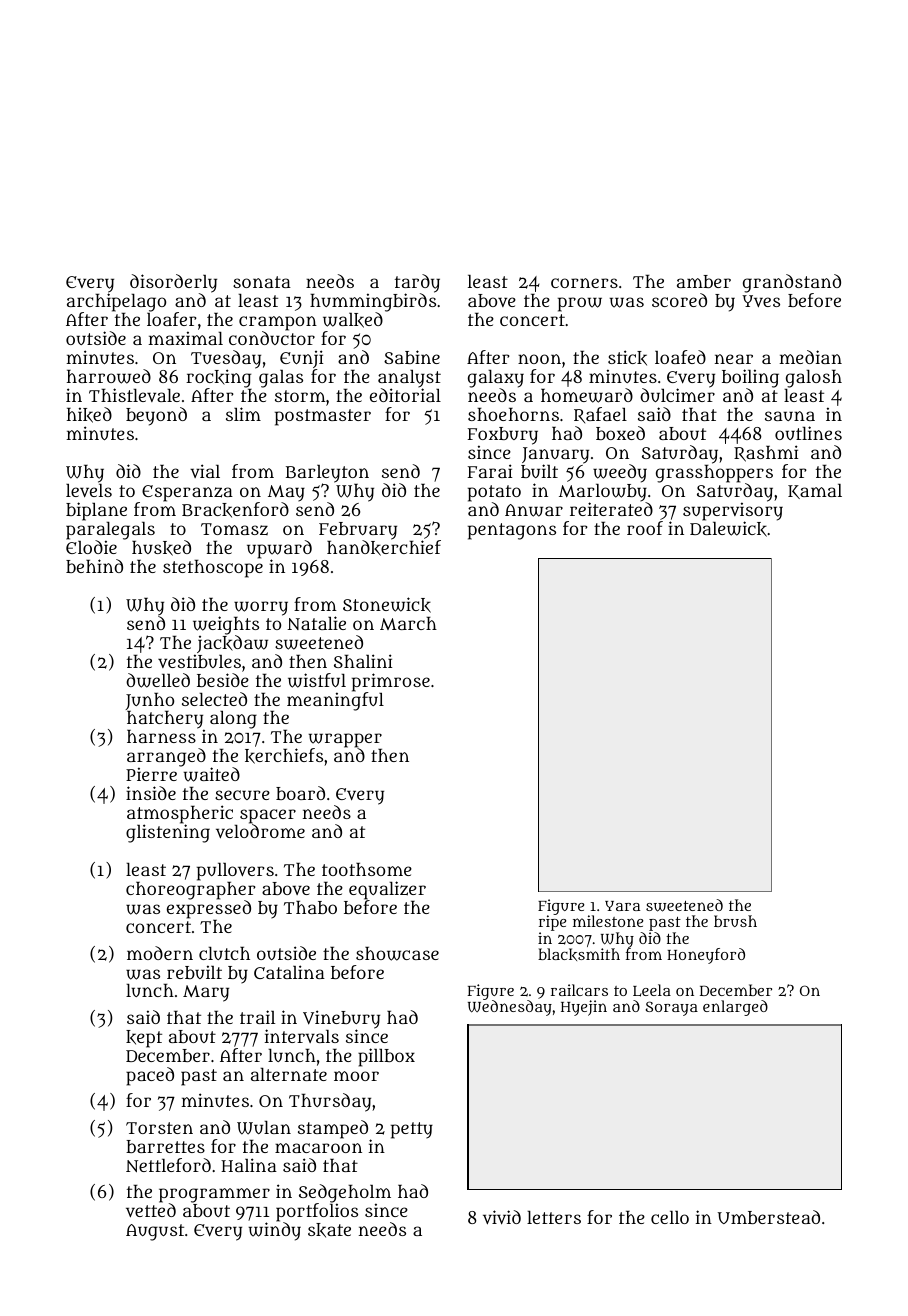 This screenshot has width=908, height=1316. I want to click on stethoscope, so click(213, 569).
